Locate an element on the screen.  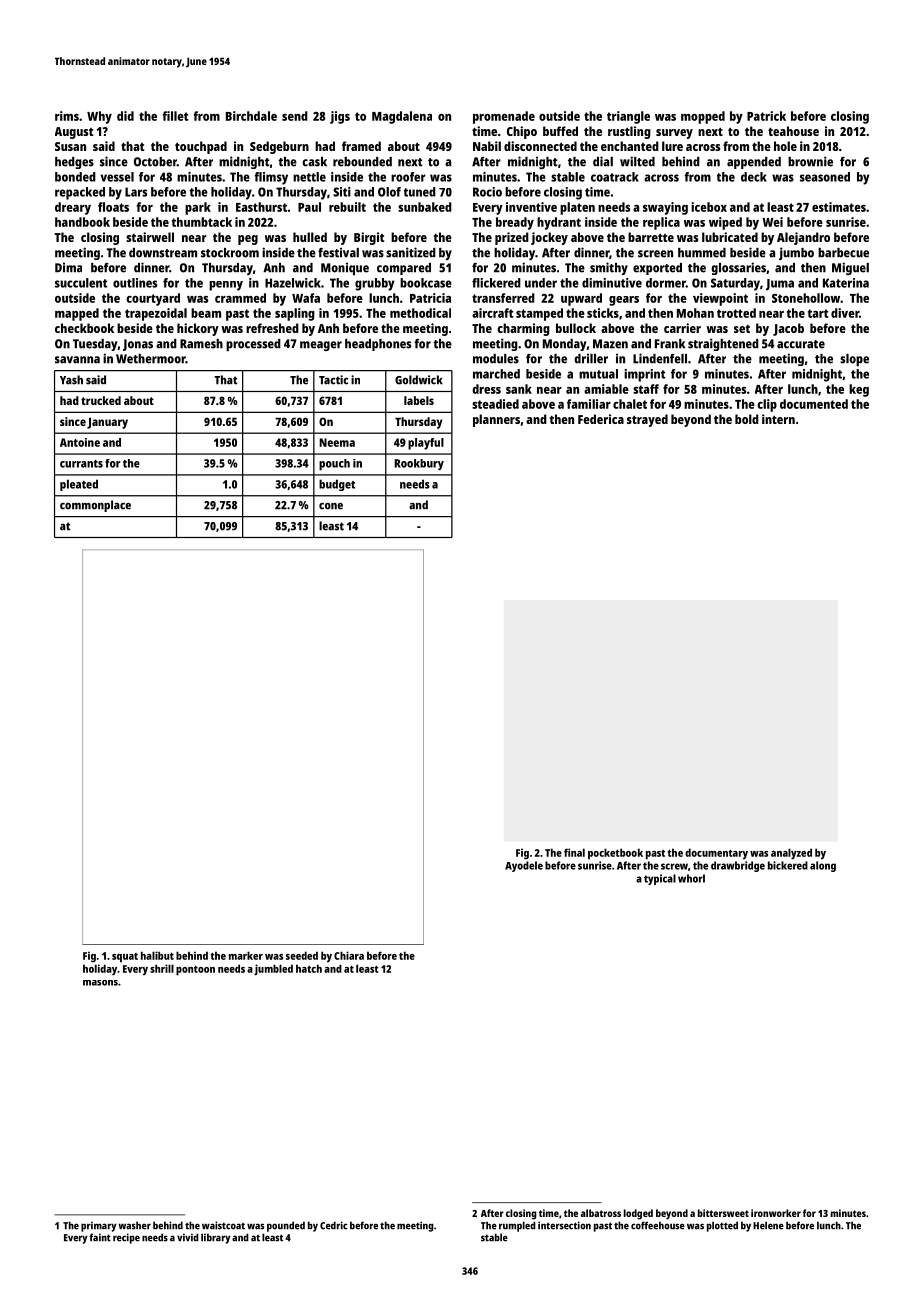
crammed is located at coordinates (240, 298).
